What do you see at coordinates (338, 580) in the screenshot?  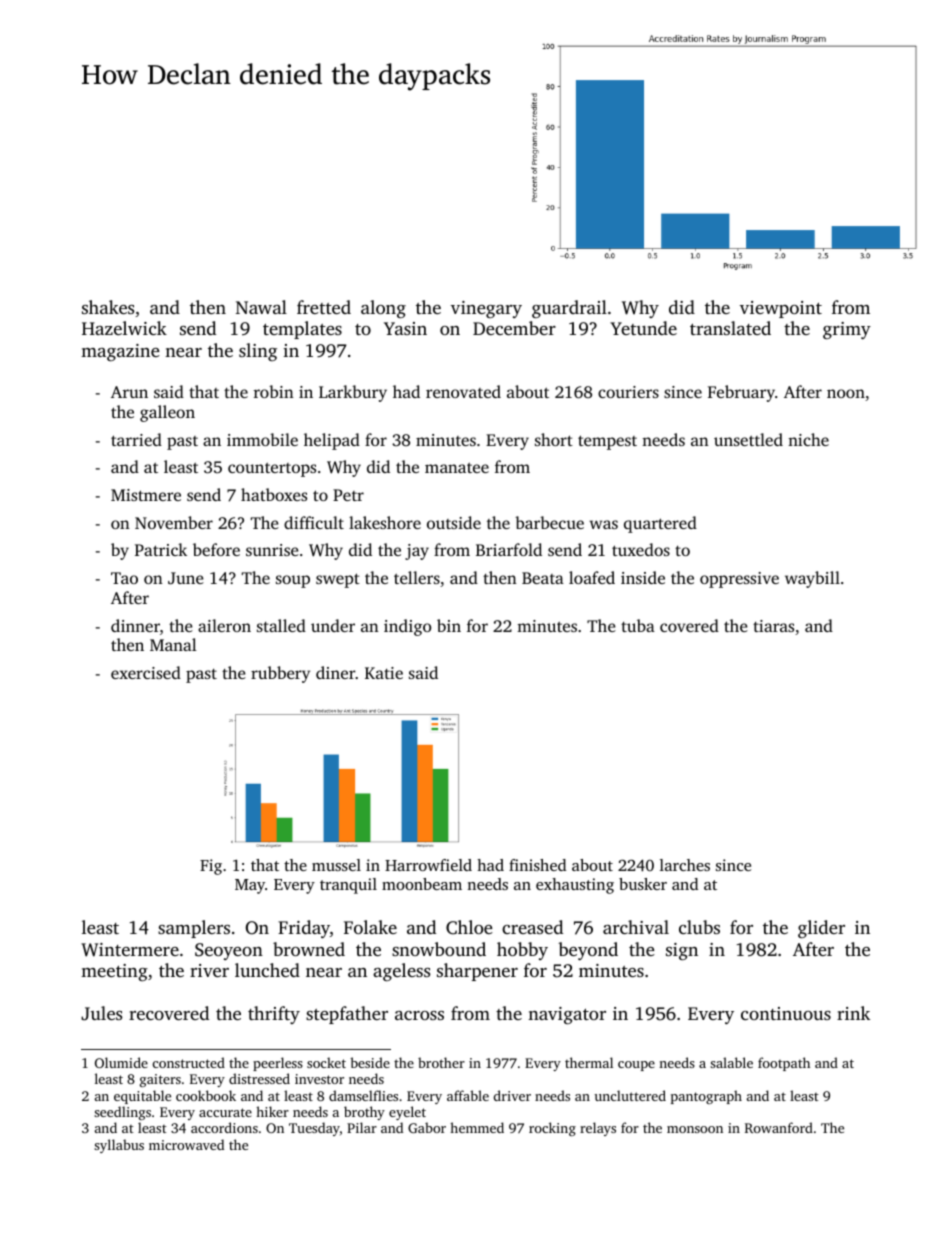 I see `swept` at bounding box center [338, 580].
